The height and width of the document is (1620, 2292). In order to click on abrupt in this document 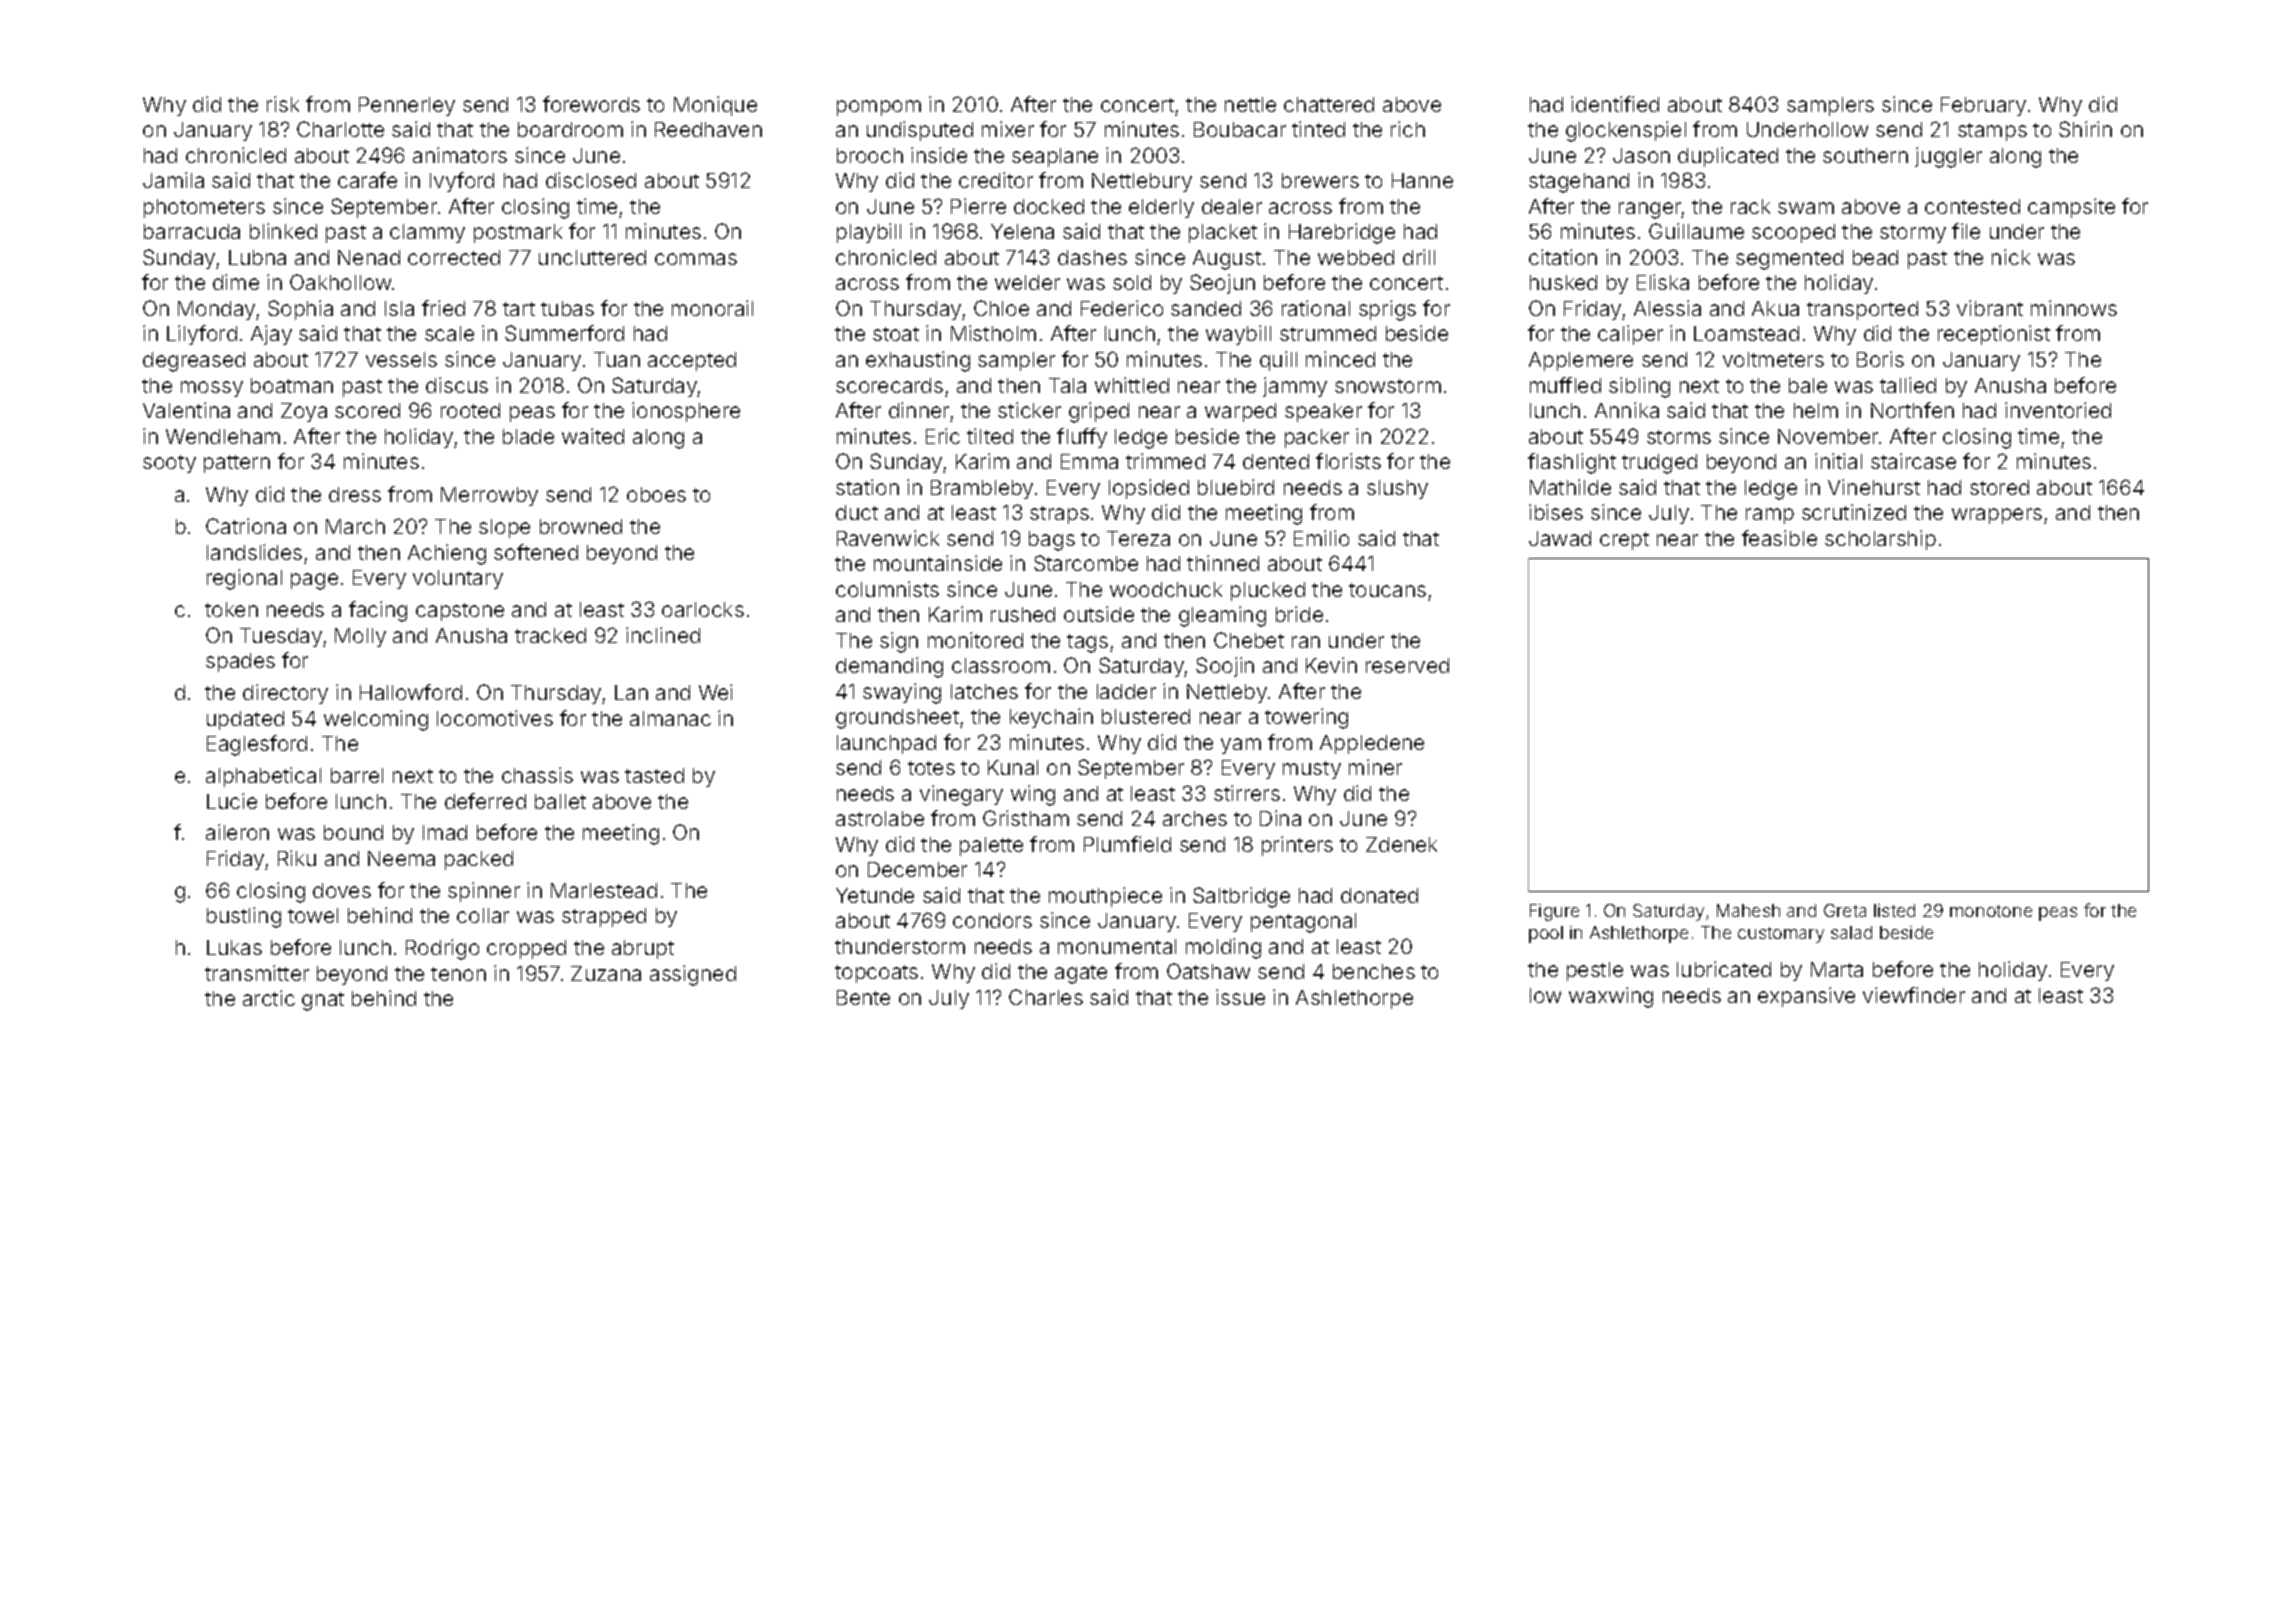, I will do `click(643, 949)`.
